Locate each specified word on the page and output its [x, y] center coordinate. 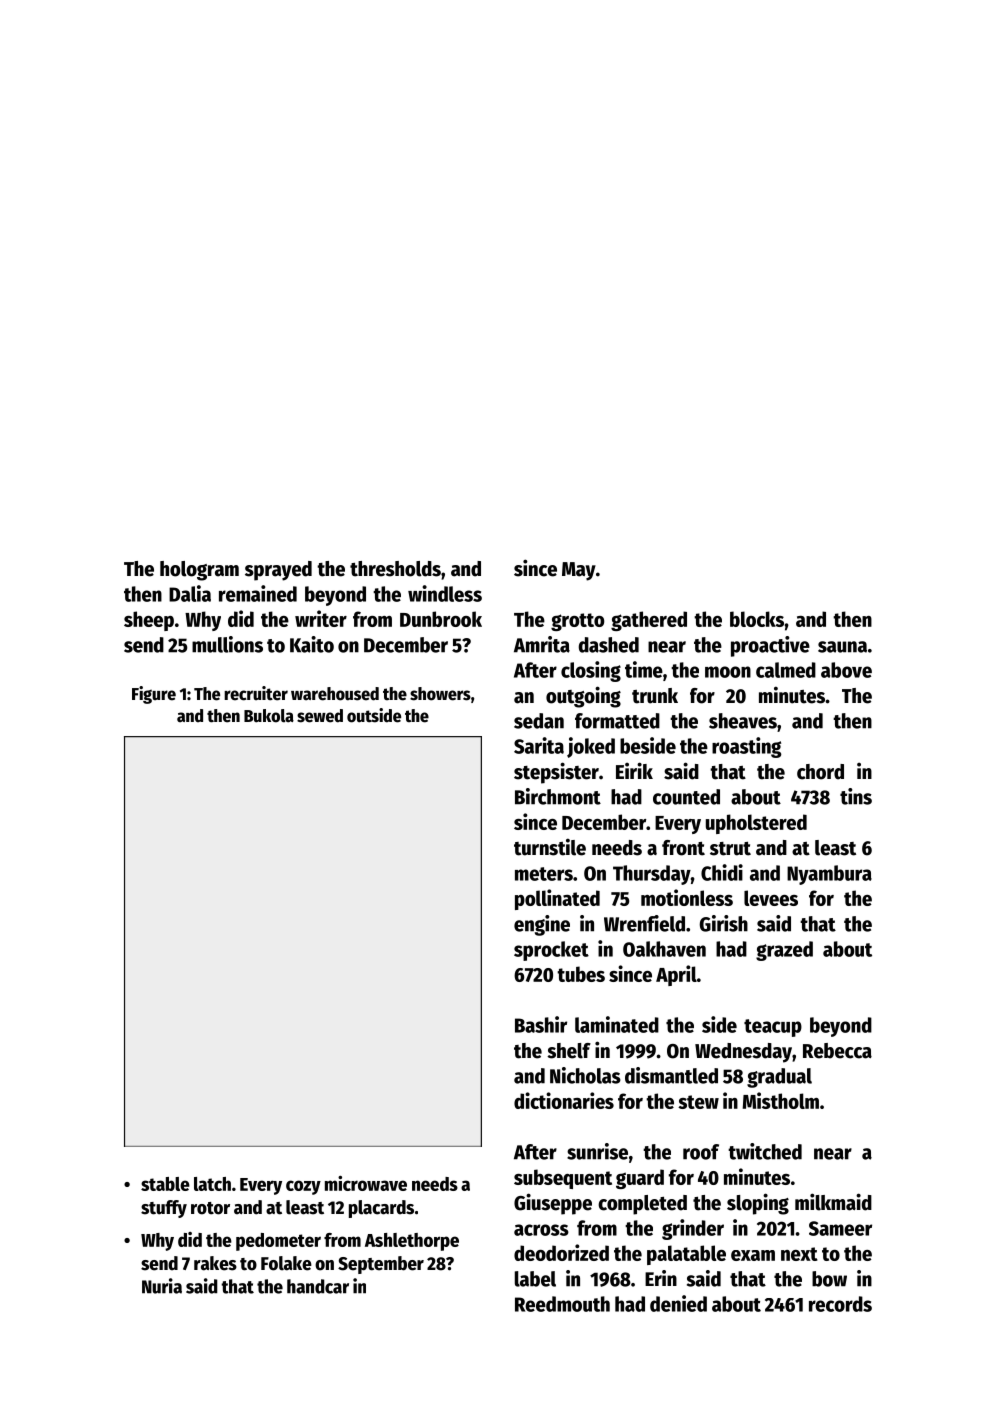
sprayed [278, 571]
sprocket [551, 951]
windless [445, 593]
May [579, 571]
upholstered [756, 824]
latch [212, 1184]
